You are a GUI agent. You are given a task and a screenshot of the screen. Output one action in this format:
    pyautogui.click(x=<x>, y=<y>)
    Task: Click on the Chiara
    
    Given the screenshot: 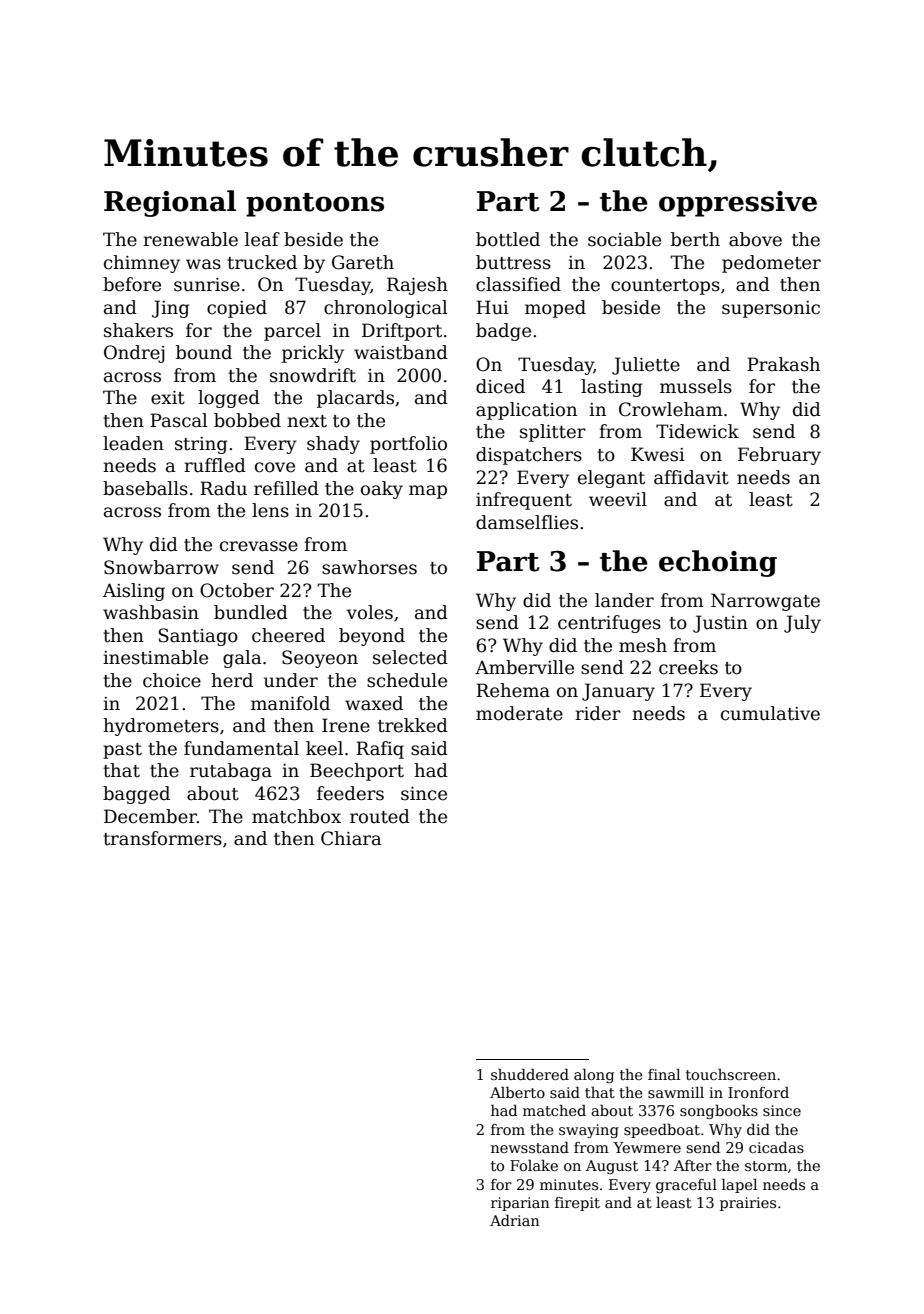 What is the action you would take?
    pyautogui.click(x=351, y=838)
